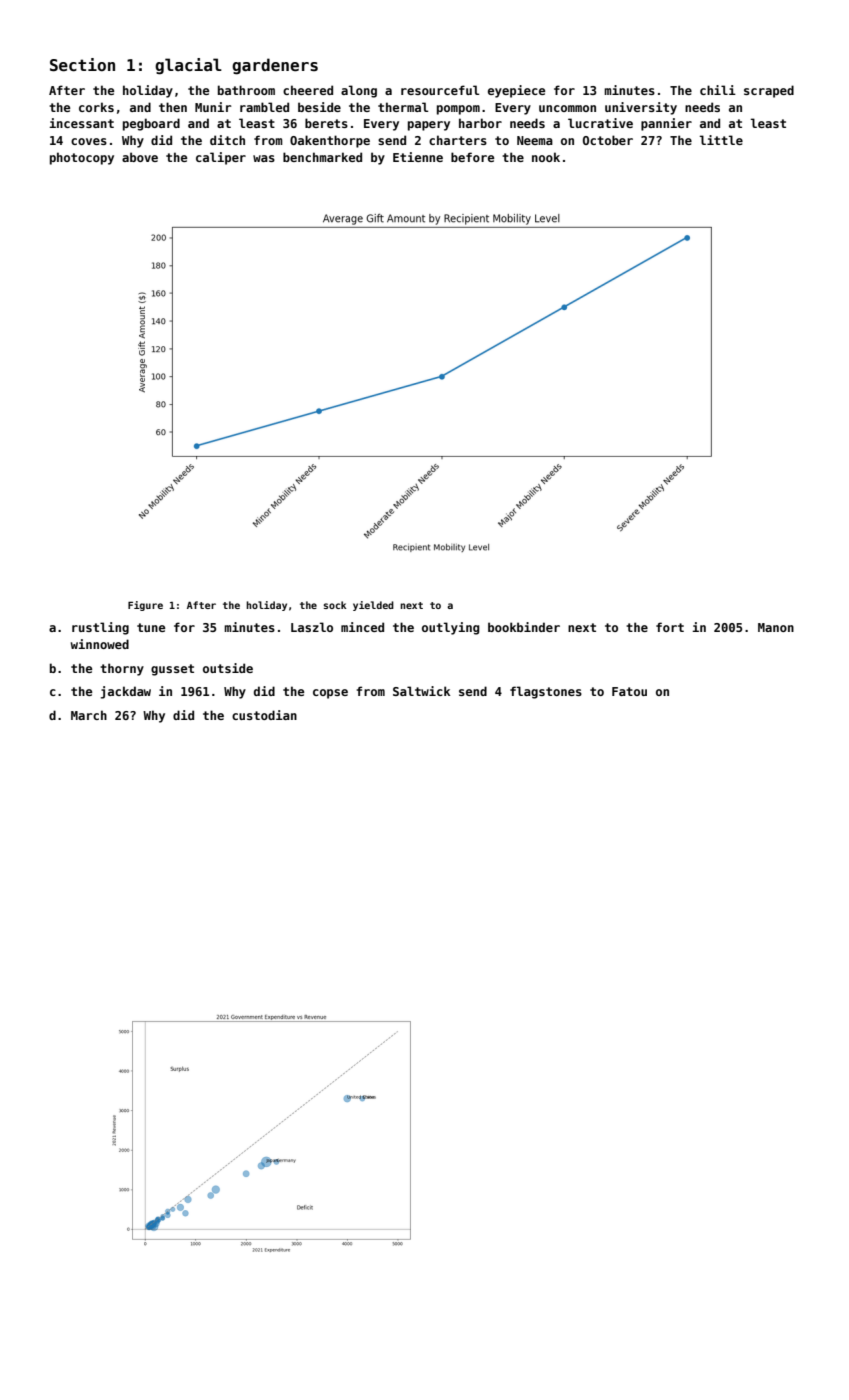  I want to click on Section, so click(82, 65).
